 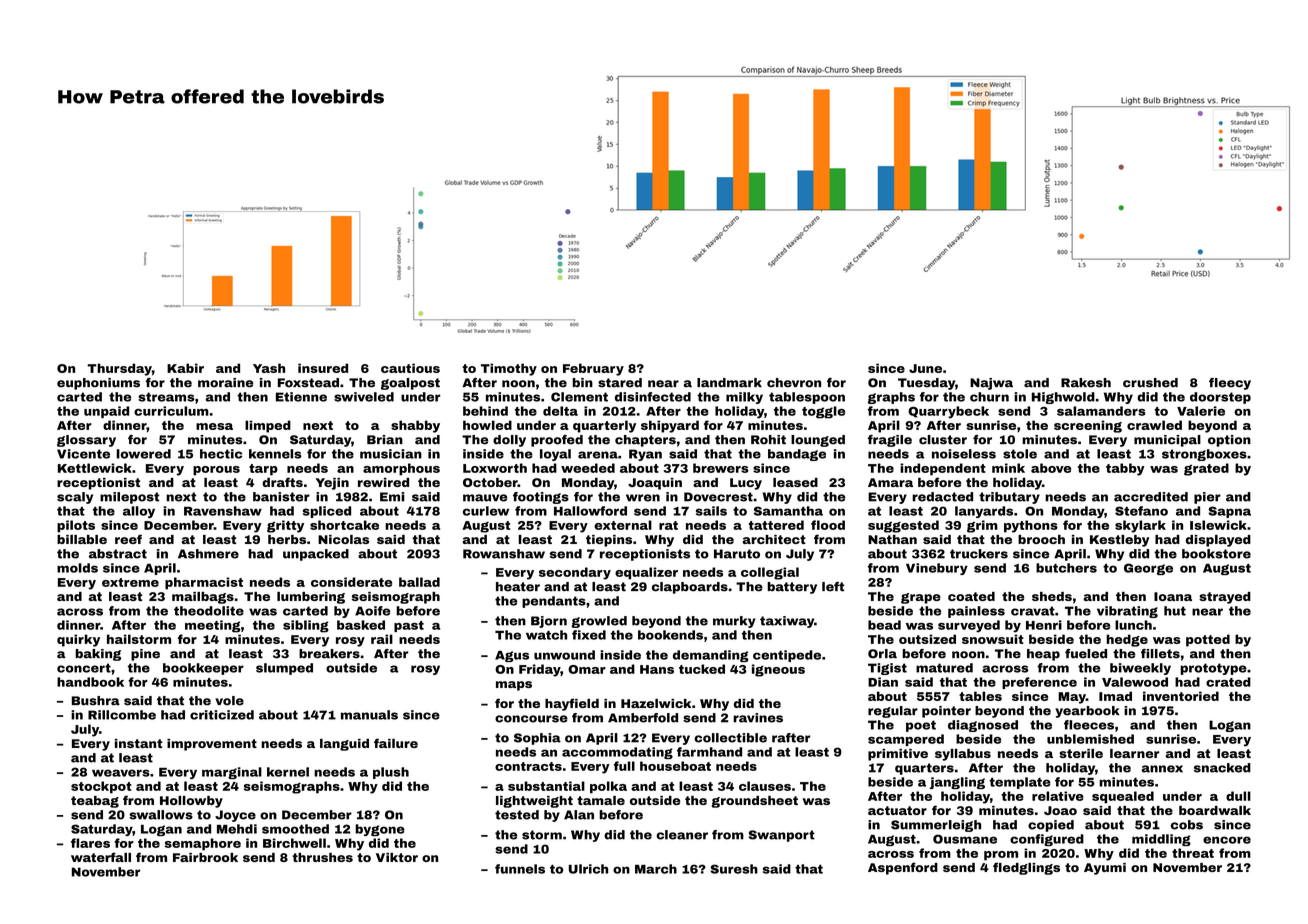 What do you see at coordinates (546, 786) in the screenshot?
I see `substantial` at bounding box center [546, 786].
